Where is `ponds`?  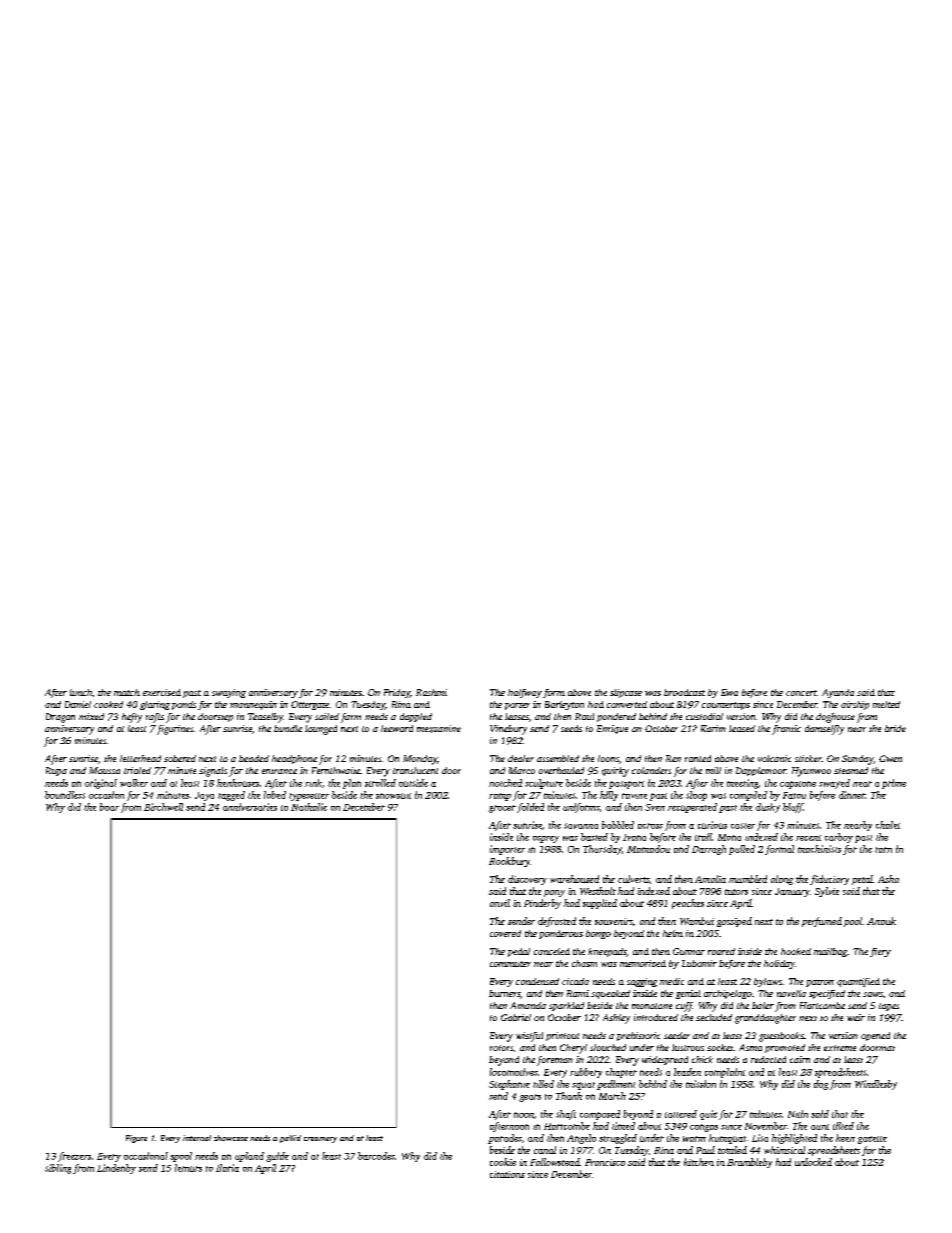
ponds is located at coordinates (184, 705).
